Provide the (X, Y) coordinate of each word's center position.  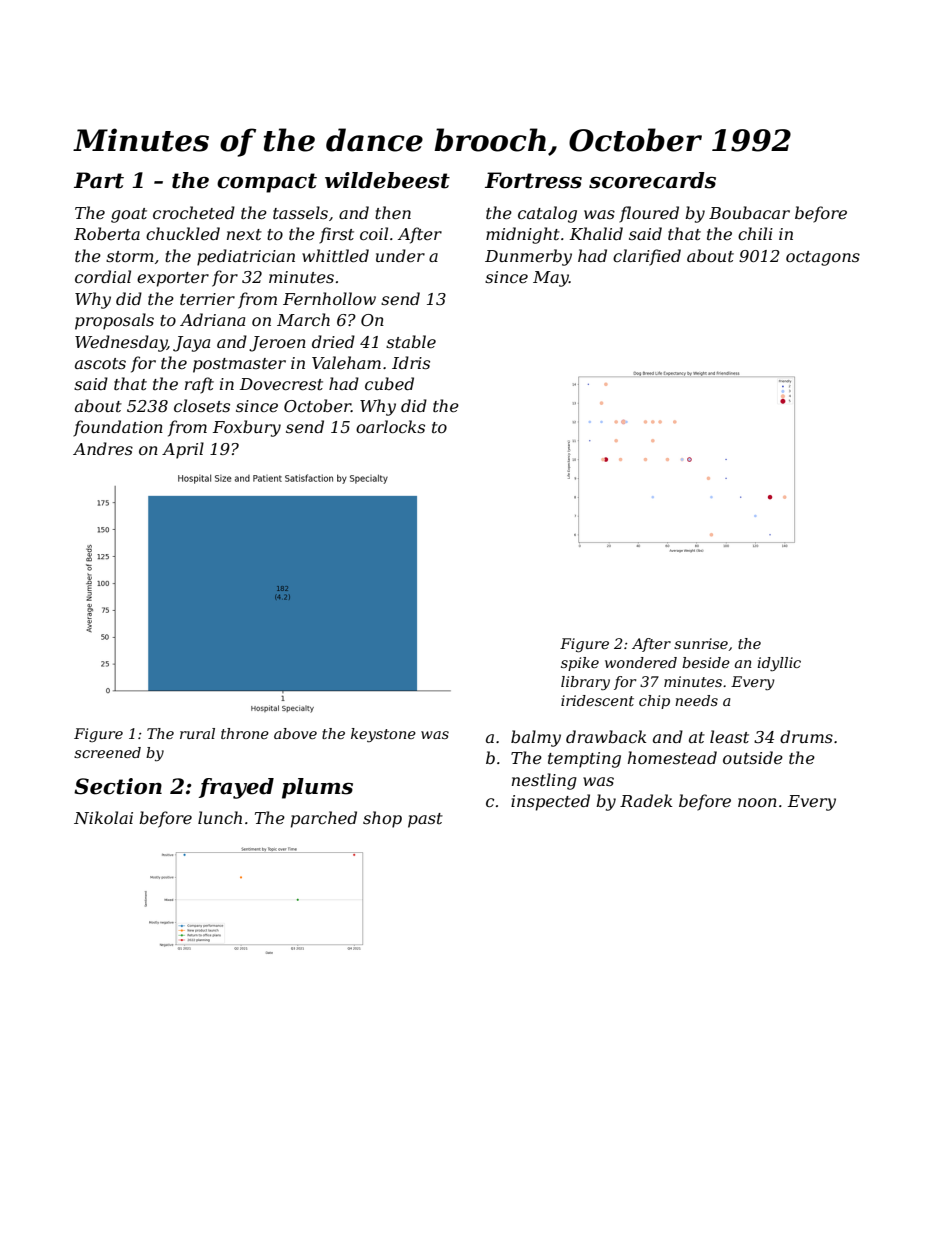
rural (197, 733)
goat (129, 215)
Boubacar (749, 212)
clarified (647, 257)
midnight (523, 235)
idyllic (779, 664)
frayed (236, 788)
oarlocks (390, 426)
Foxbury (247, 428)
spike (580, 664)
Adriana (212, 319)
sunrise (701, 643)
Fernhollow (329, 298)
